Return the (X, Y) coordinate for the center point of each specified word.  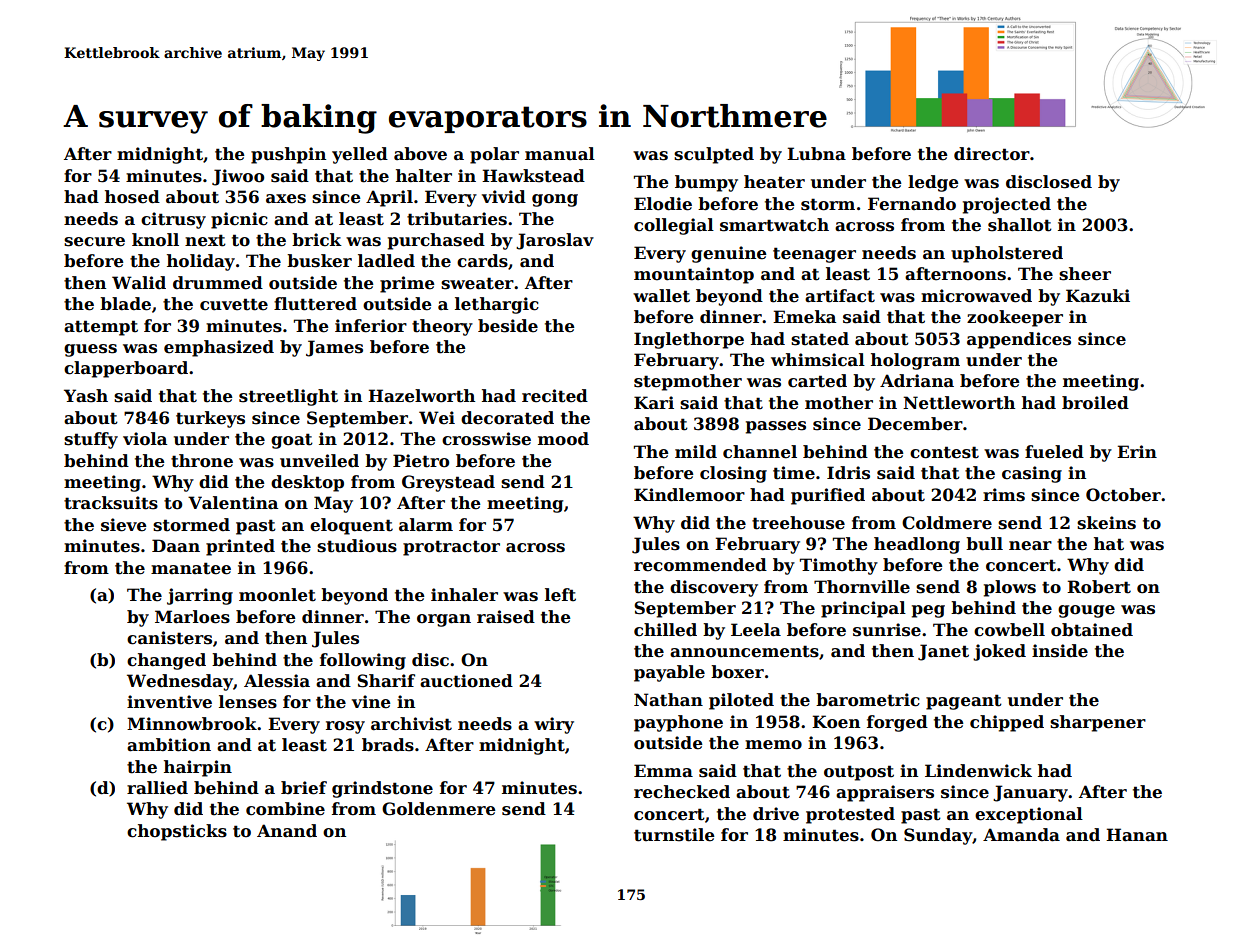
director (992, 154)
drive (776, 814)
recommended (700, 565)
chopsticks (177, 832)
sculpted (714, 155)
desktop (307, 483)
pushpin (288, 155)
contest (944, 452)
